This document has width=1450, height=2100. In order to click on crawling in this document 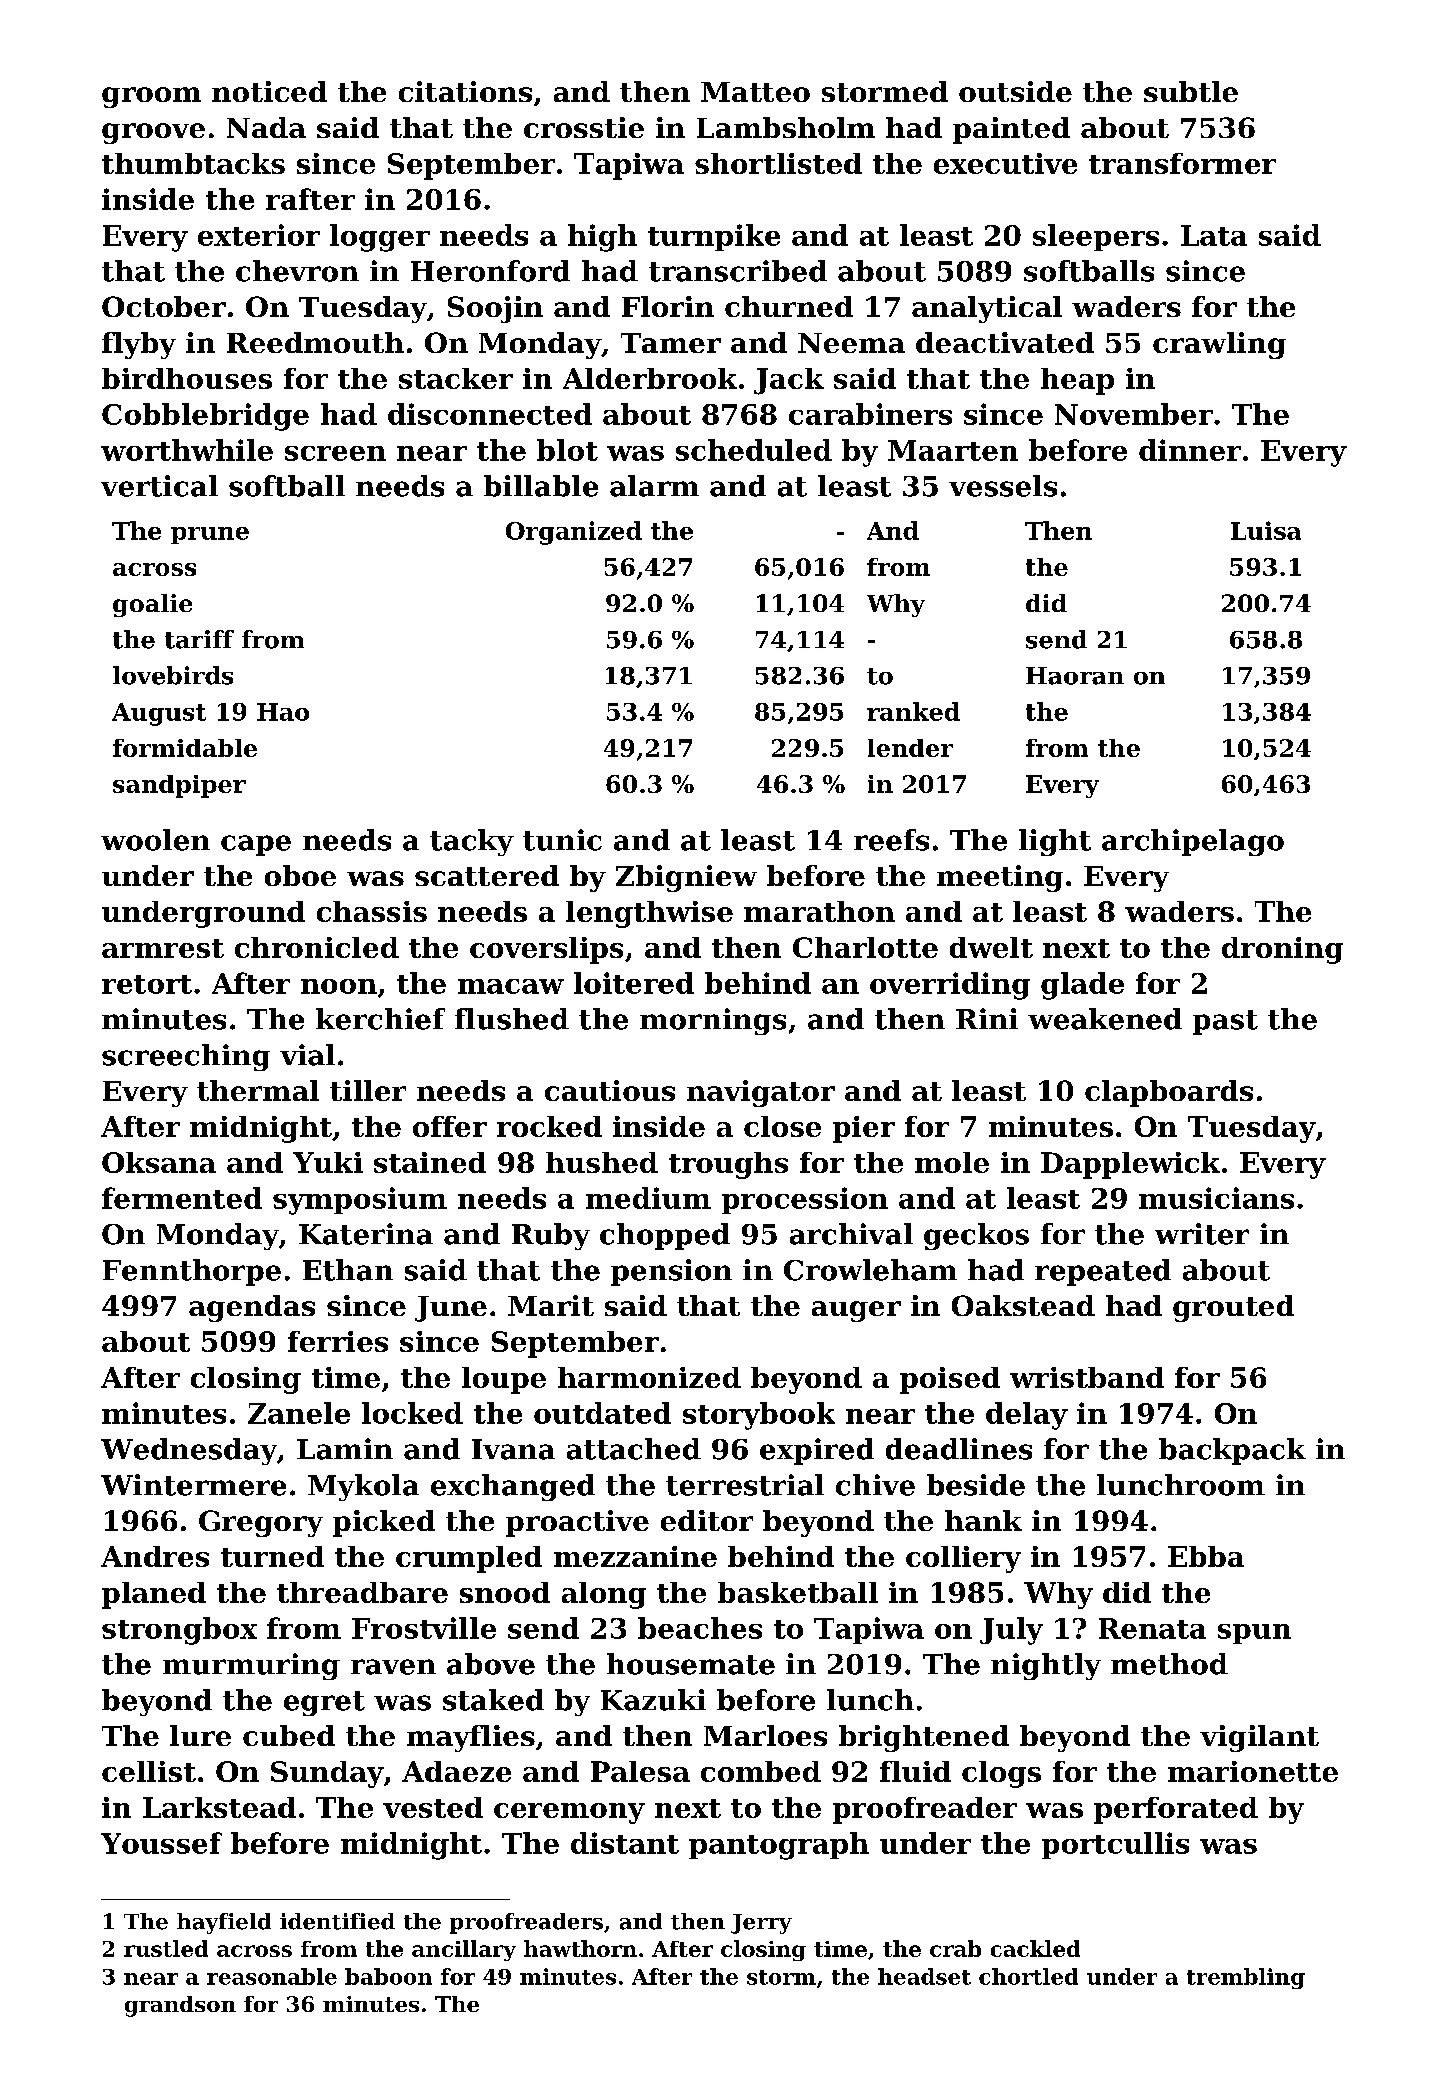, I will do `click(1219, 345)`.
